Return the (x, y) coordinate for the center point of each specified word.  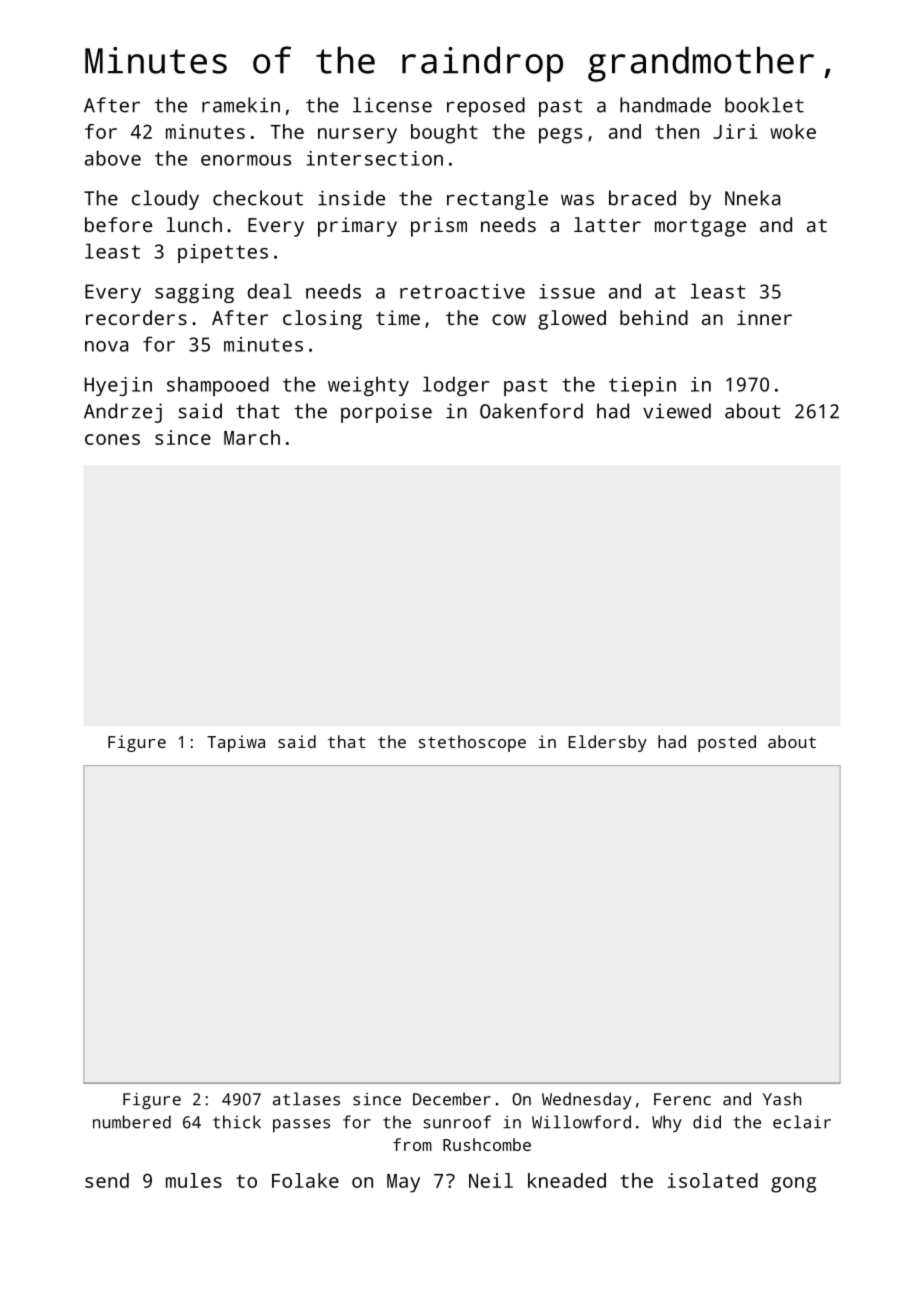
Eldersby (608, 743)
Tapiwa (236, 743)
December (452, 1099)
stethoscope (472, 743)
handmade (665, 105)
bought (444, 134)
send (107, 1180)
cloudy (165, 200)
